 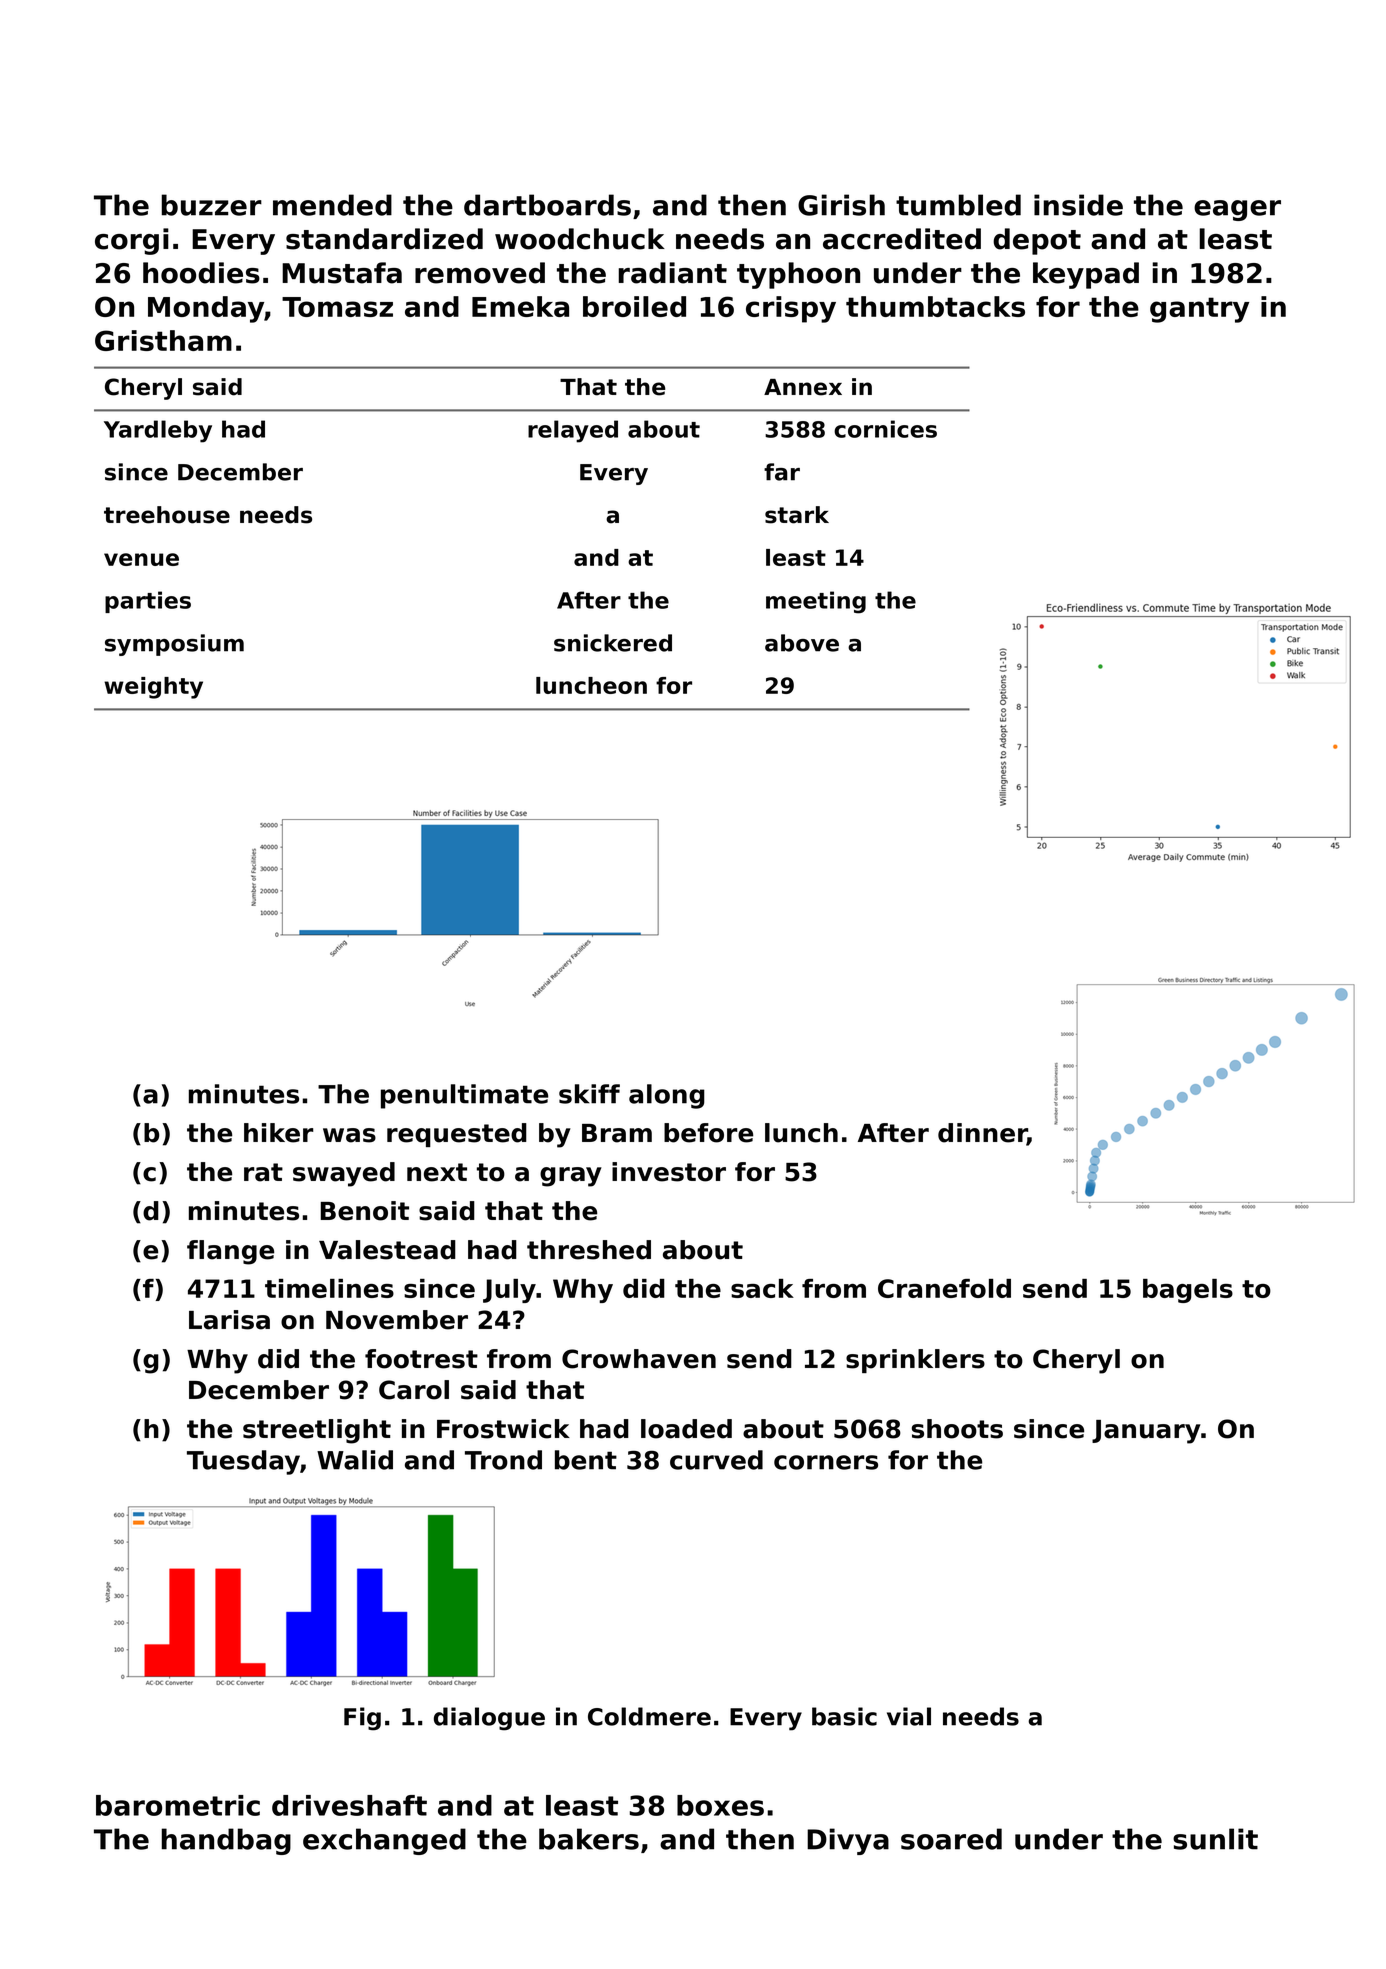 I want to click on tumbled, so click(x=958, y=205).
